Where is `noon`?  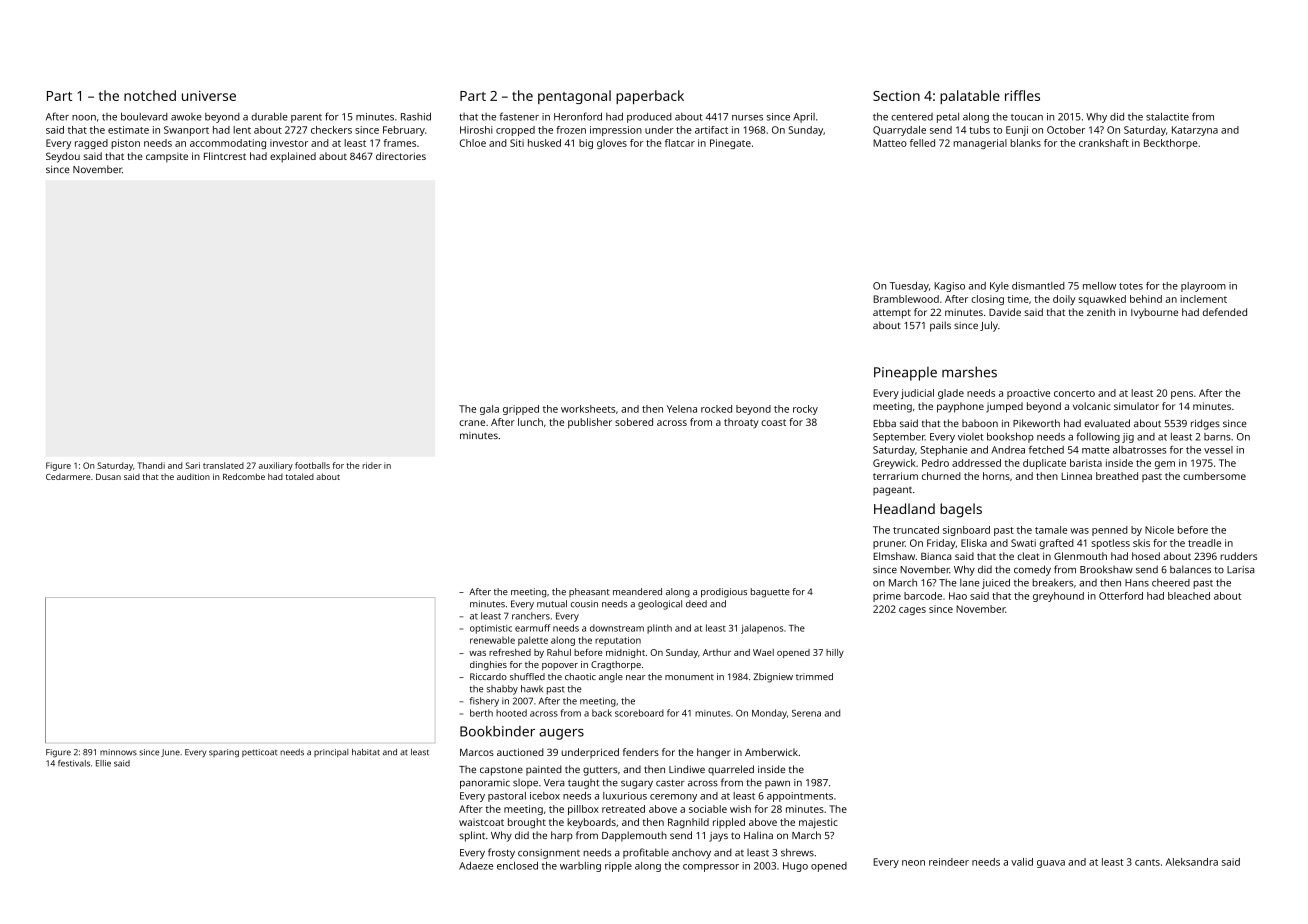
noon is located at coordinates (84, 118).
